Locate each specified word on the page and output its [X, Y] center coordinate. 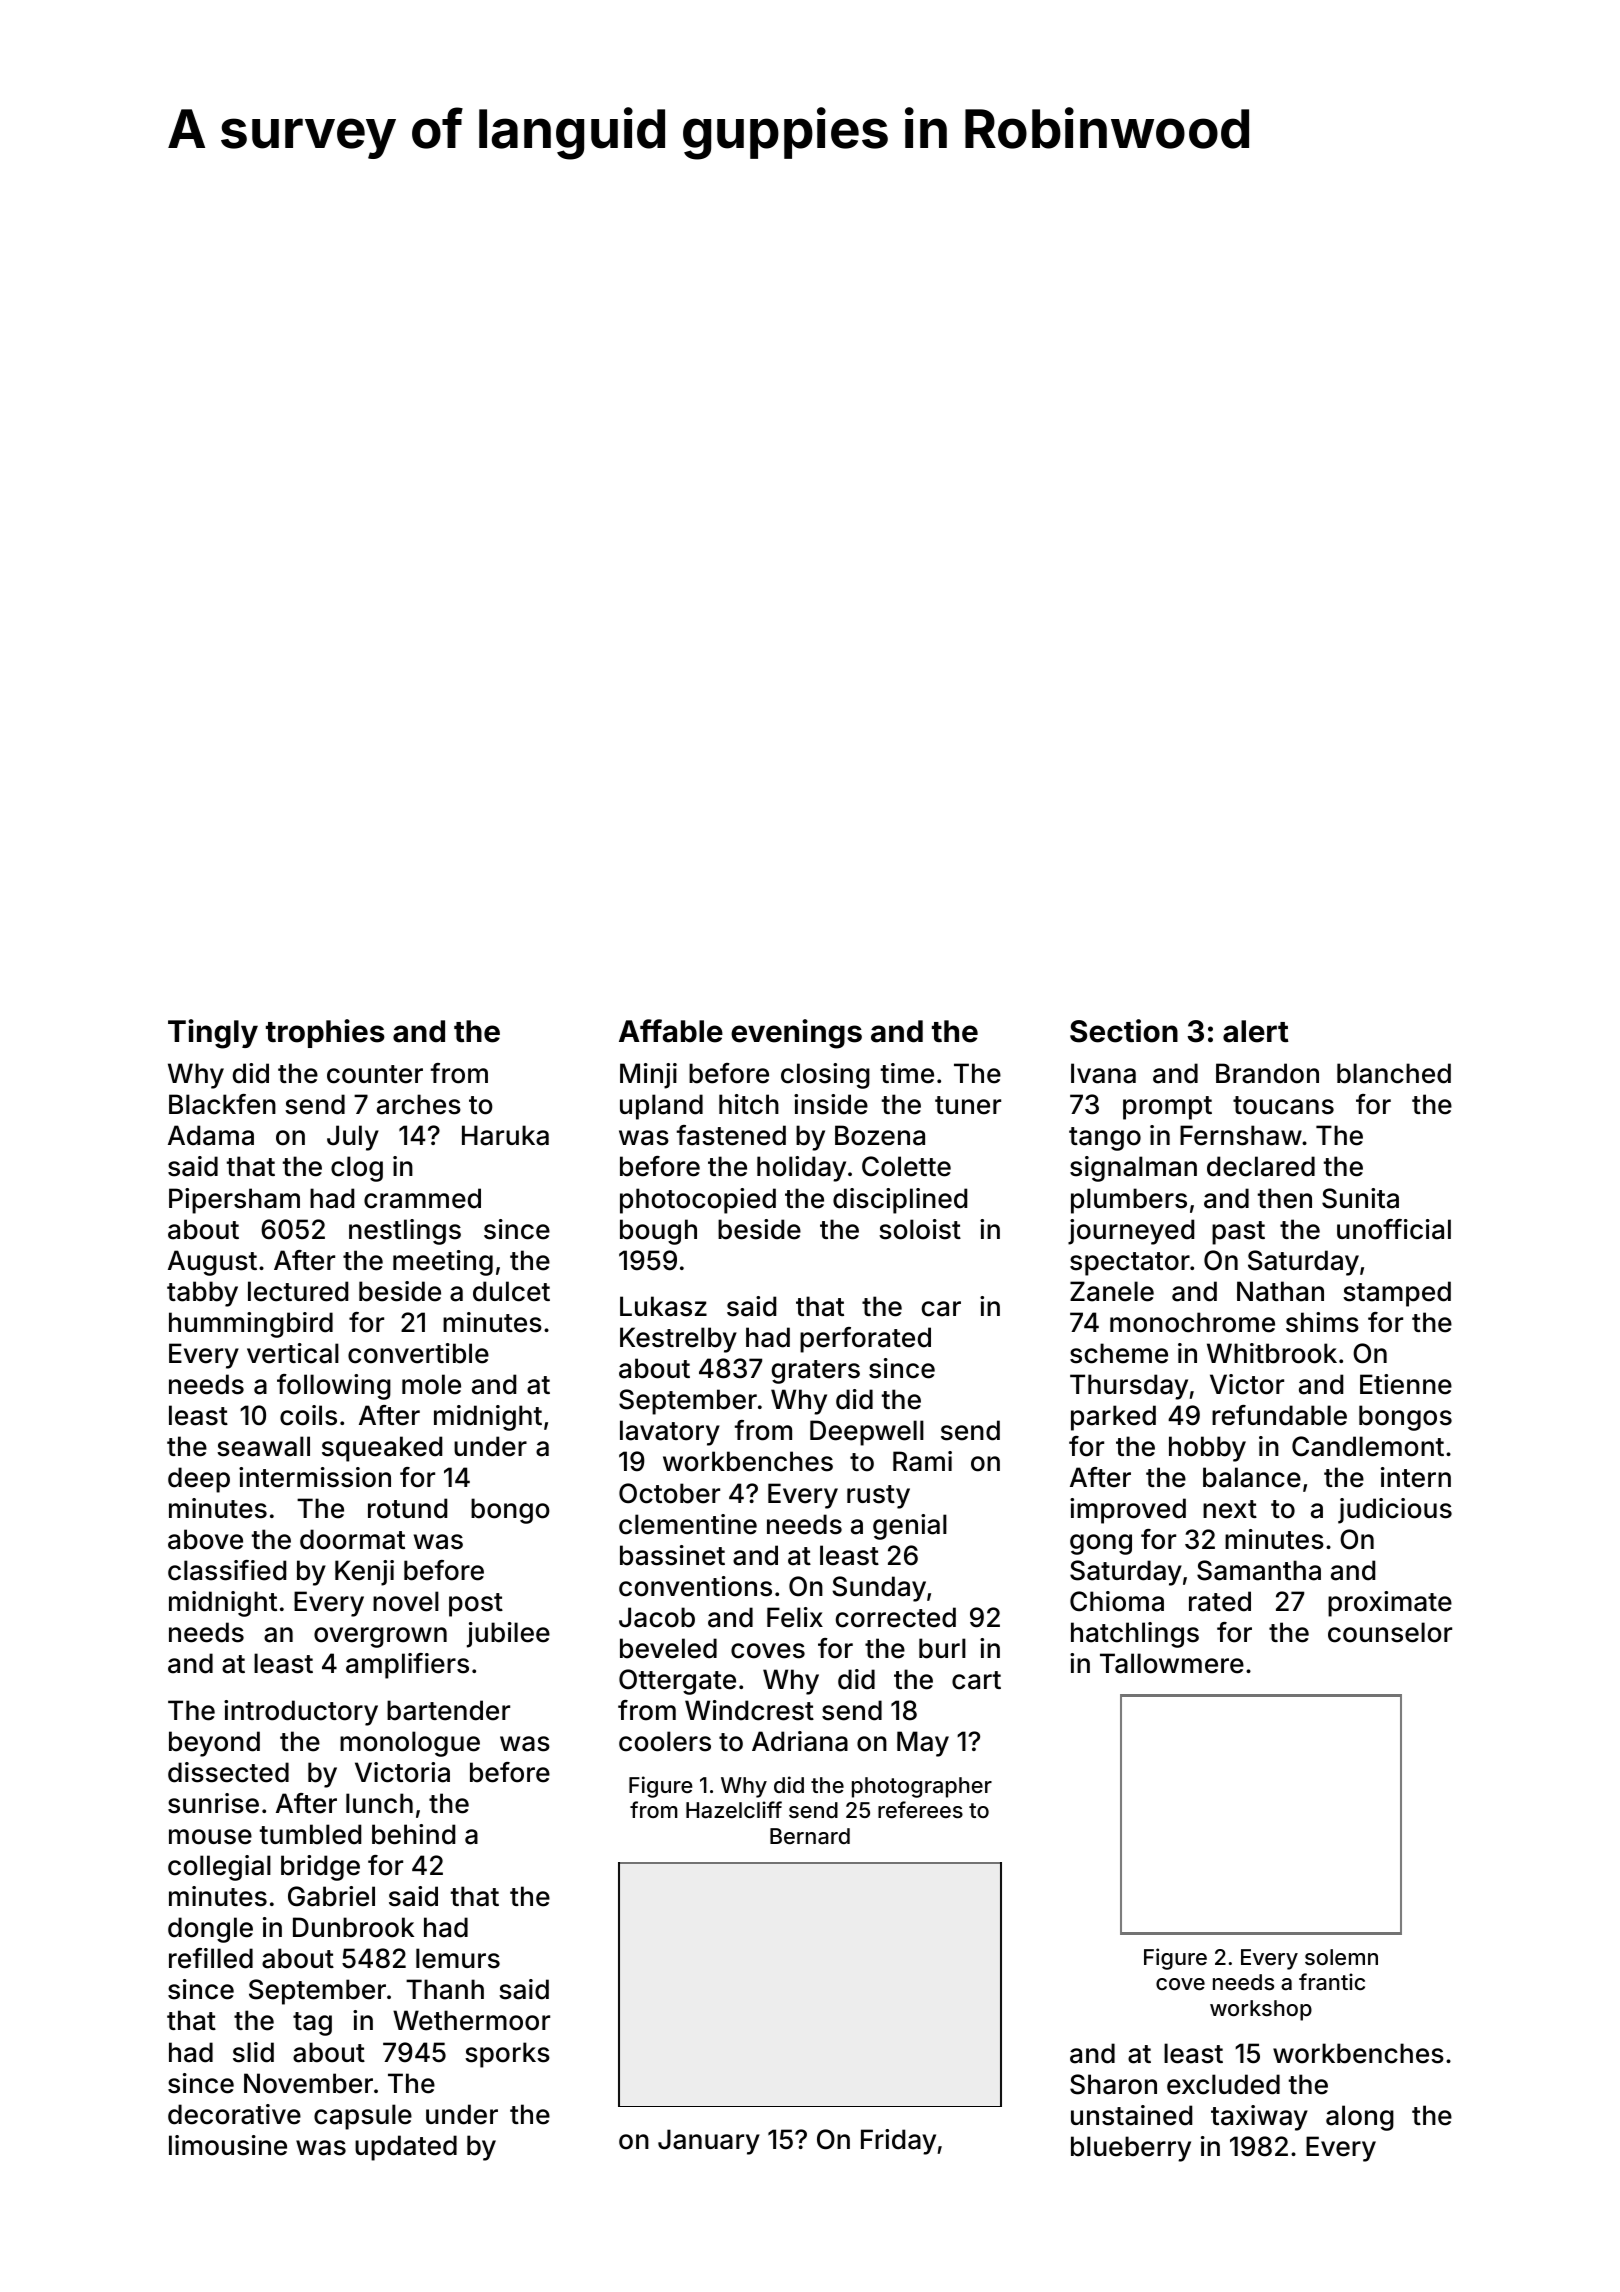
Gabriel [331, 1896]
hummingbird [251, 1325]
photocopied [698, 1201]
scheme [1119, 1353]
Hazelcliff [734, 1810]
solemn [1341, 1957]
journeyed [1131, 1232]
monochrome [1192, 1322]
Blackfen [222, 1104]
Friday [898, 2142]
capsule [363, 2117]
